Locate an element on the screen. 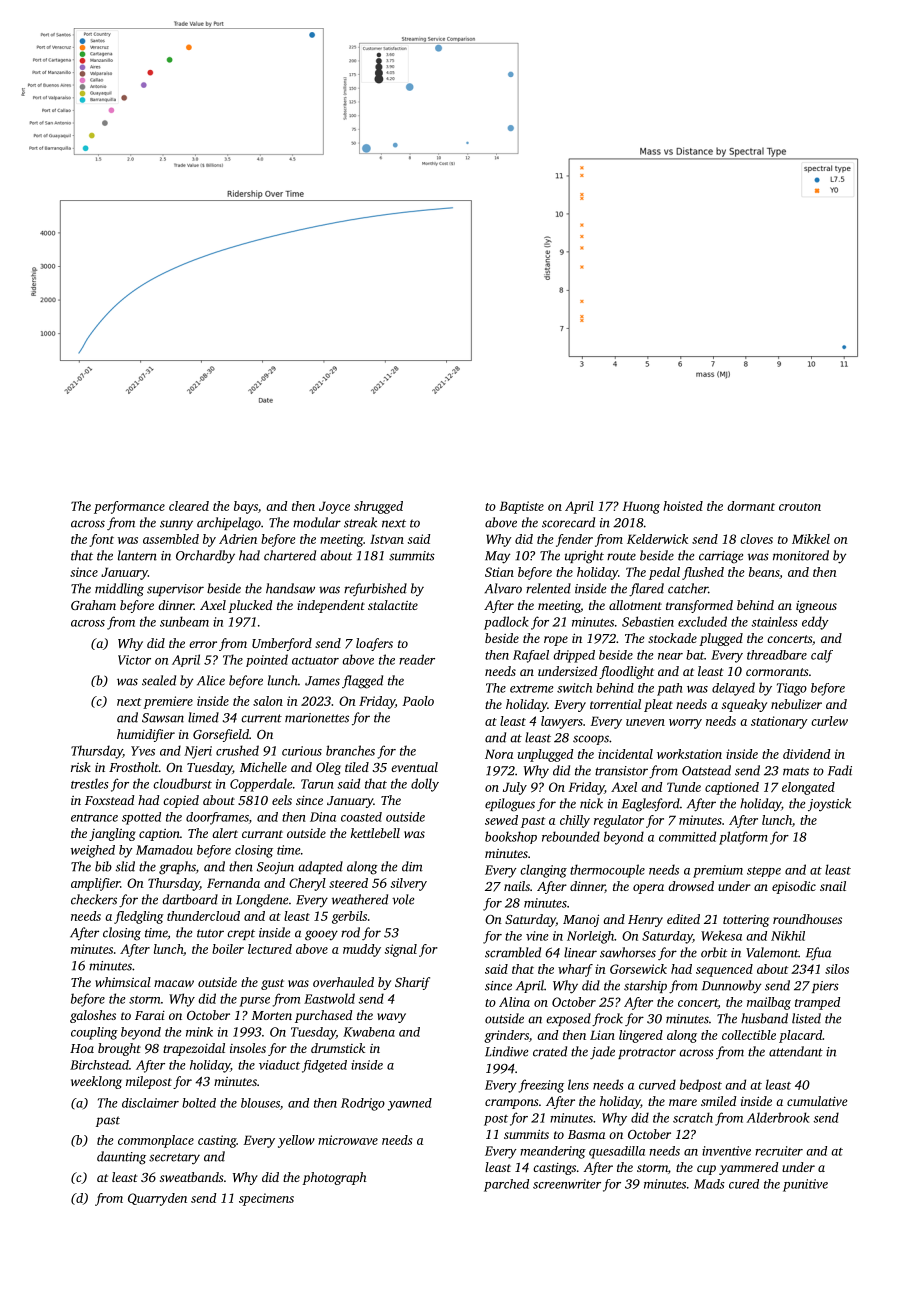 This screenshot has height=1314, width=924. punitive is located at coordinates (805, 1185).
